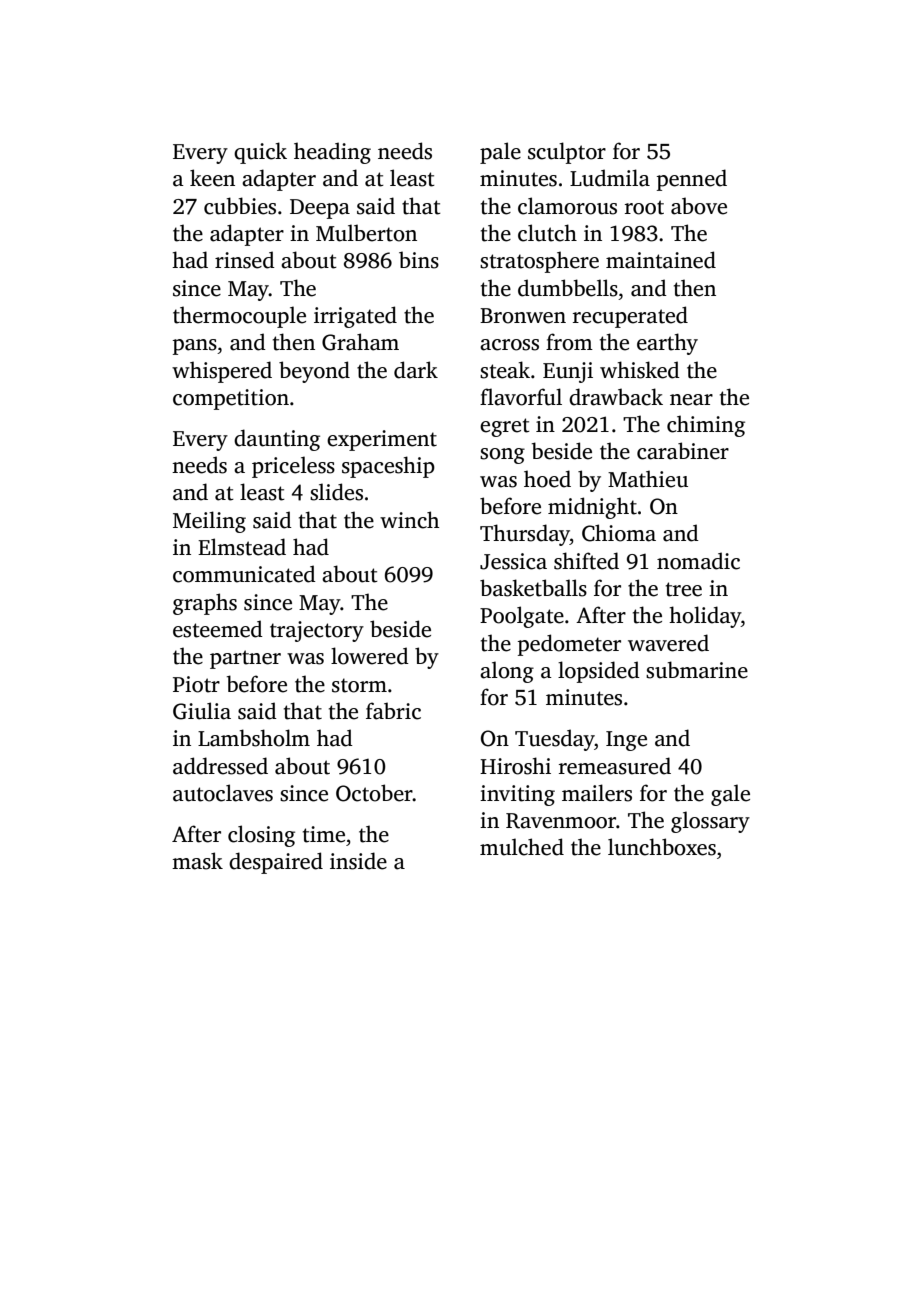  I want to click on chiming, so click(706, 426).
